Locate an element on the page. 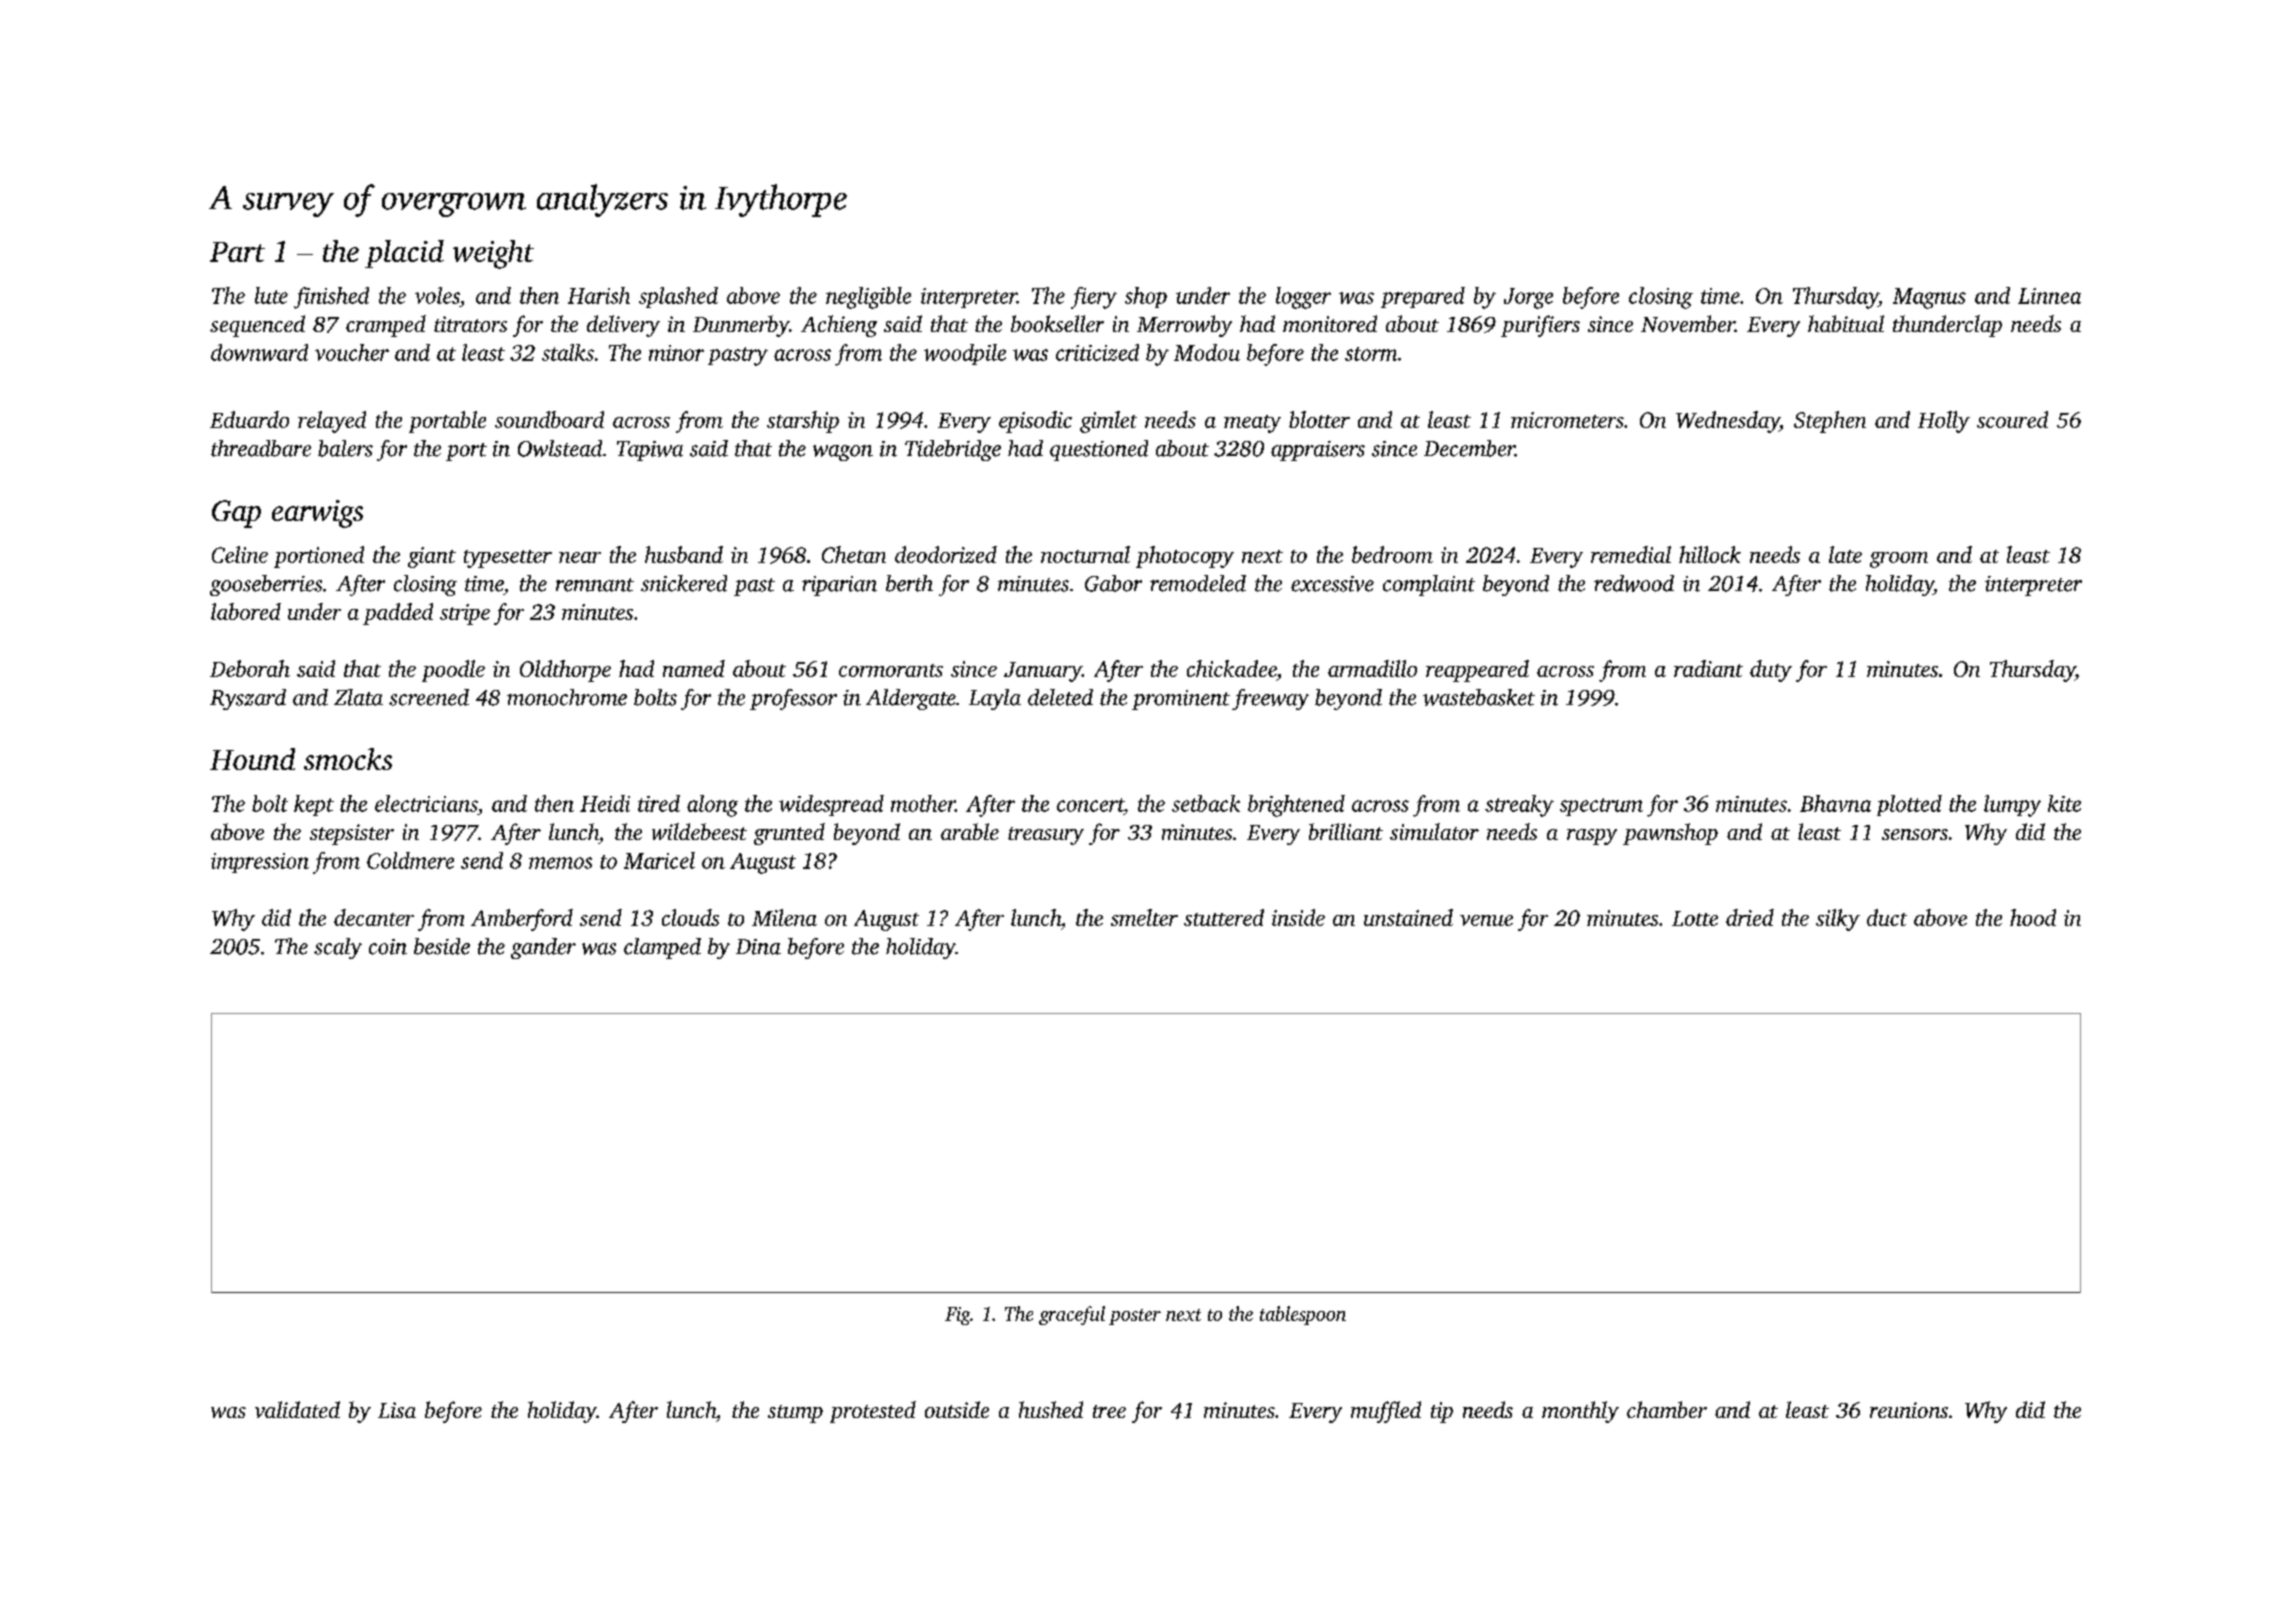 The height and width of the document is (1620, 2292). groom is located at coordinates (1899, 560).
